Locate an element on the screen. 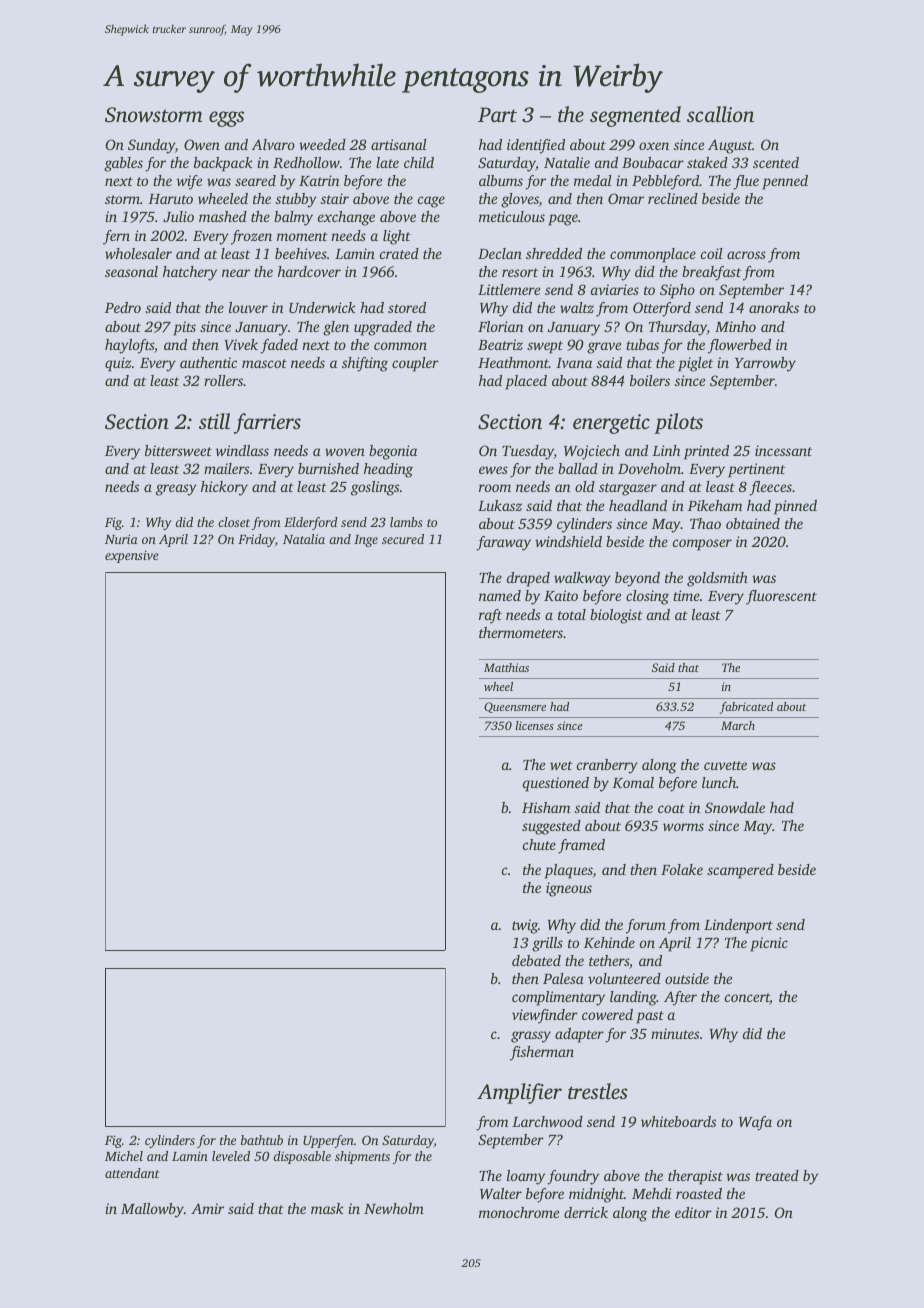 The width and height of the screenshot is (924, 1308). chute is located at coordinates (539, 844).
